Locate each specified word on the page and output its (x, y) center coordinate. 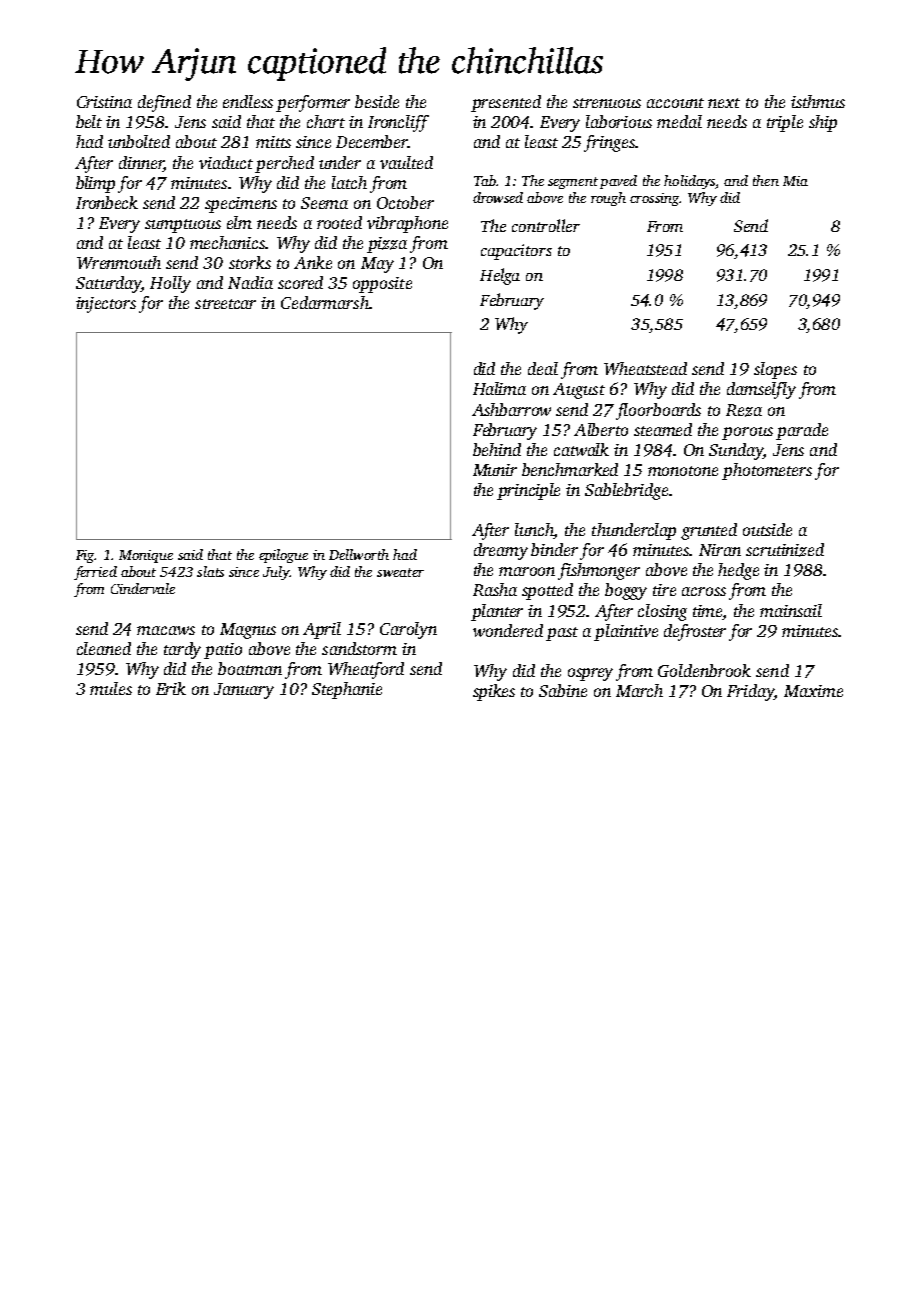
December (372, 141)
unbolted (139, 141)
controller (546, 225)
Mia (795, 181)
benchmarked (570, 469)
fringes (609, 143)
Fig (85, 556)
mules (111, 688)
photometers (767, 471)
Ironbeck (107, 202)
